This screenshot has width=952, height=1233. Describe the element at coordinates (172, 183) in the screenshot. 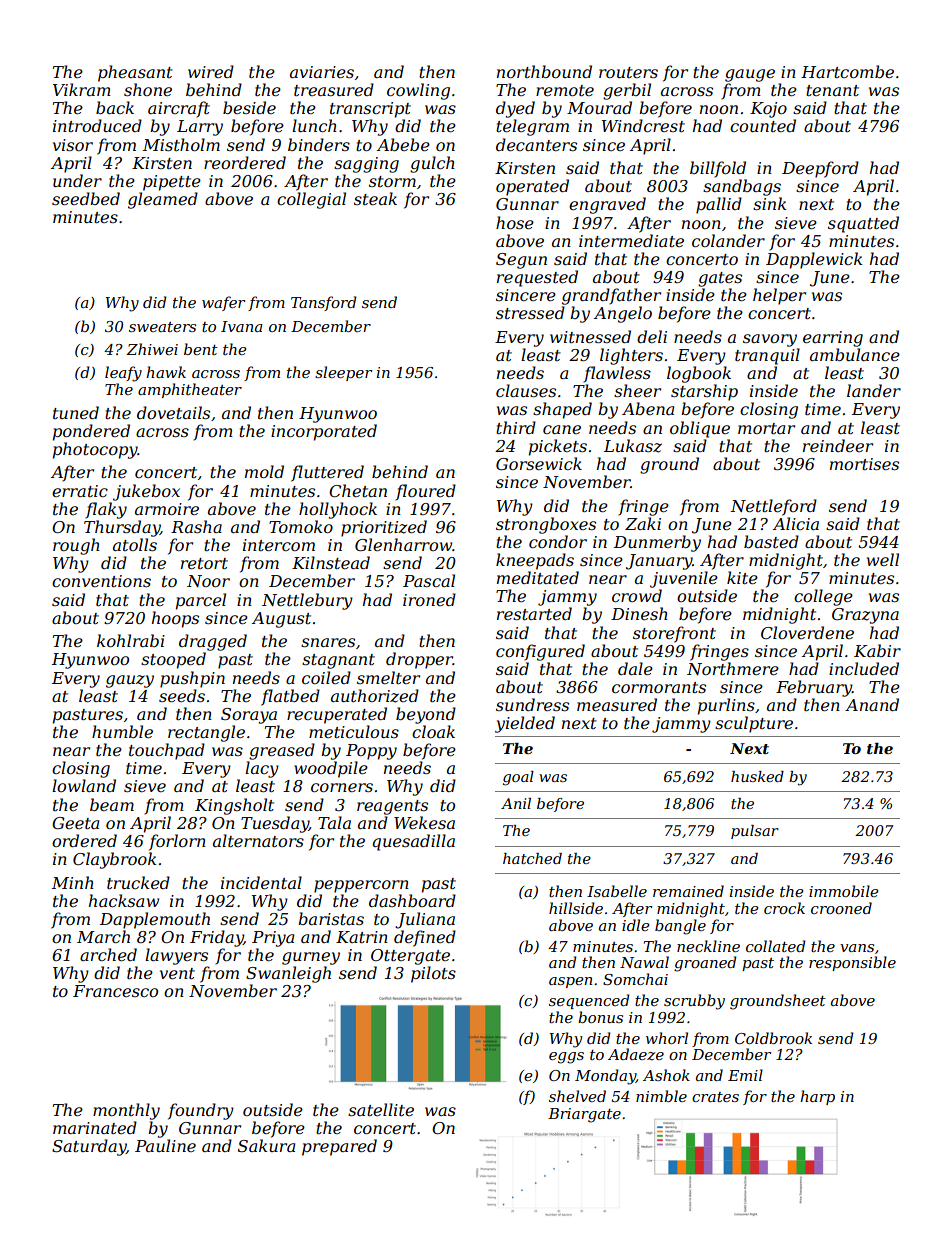

I see `pipette` at that location.
